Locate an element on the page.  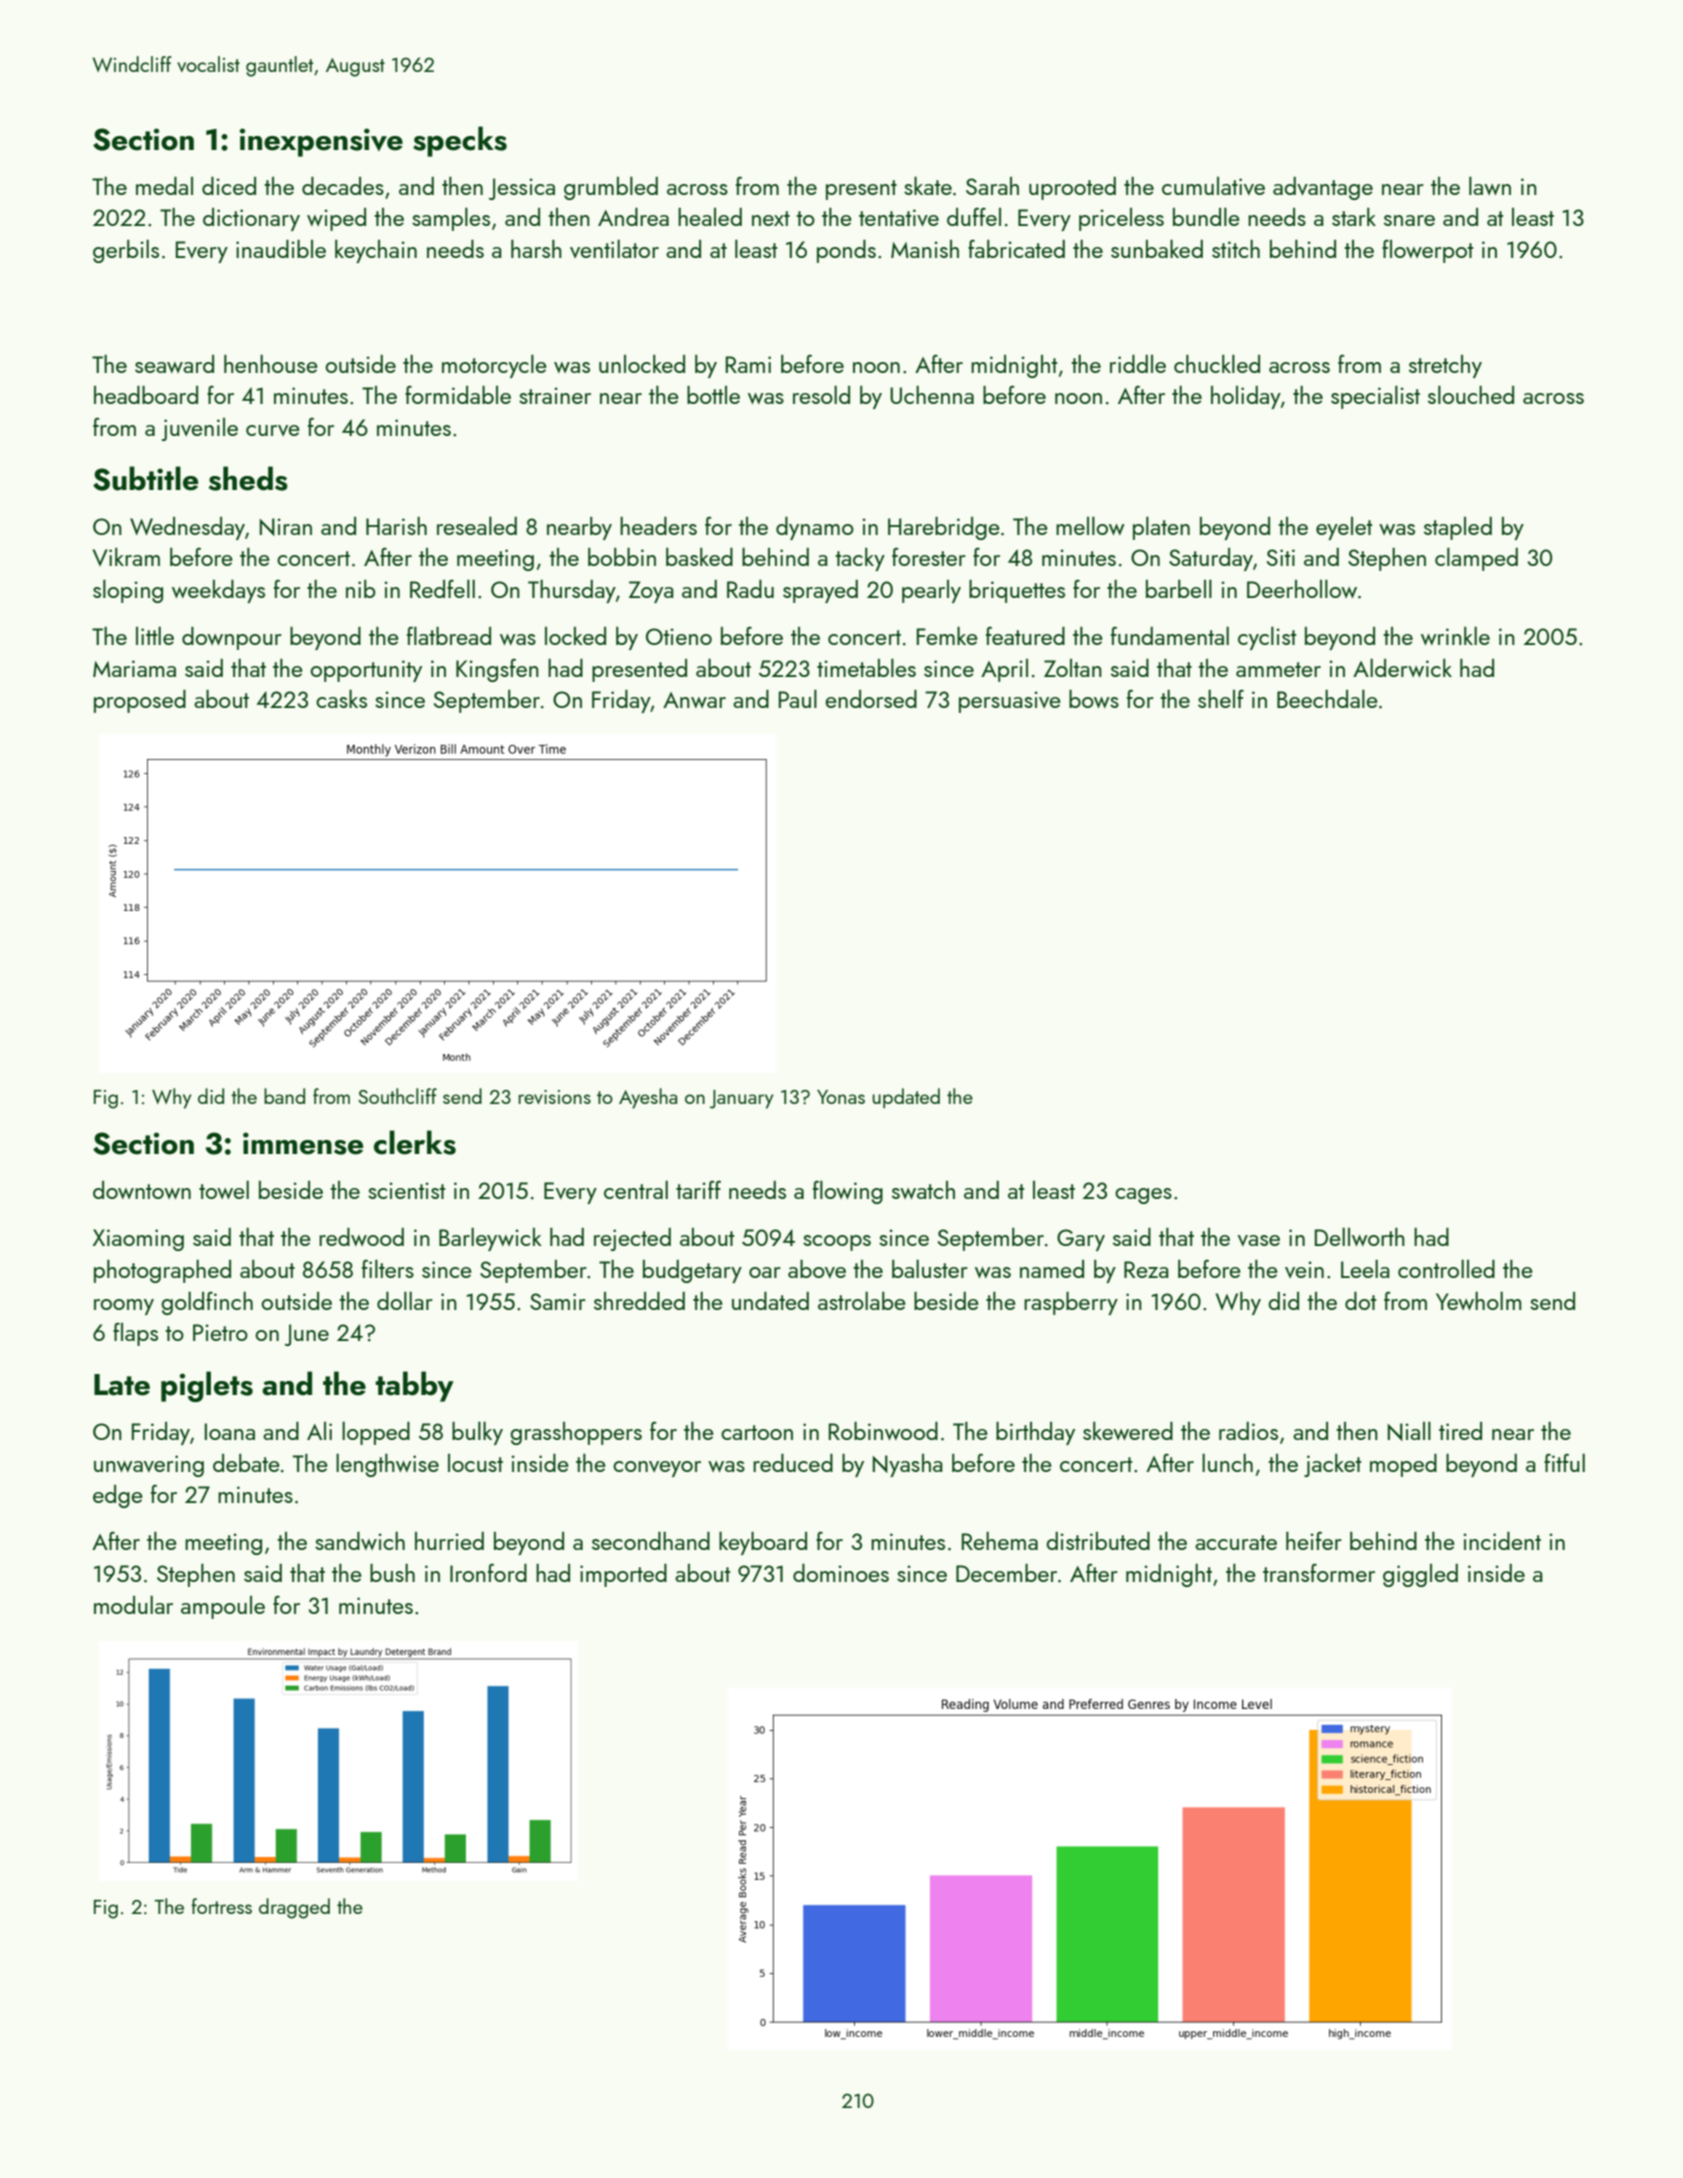
dominoes is located at coordinates (841, 1573).
